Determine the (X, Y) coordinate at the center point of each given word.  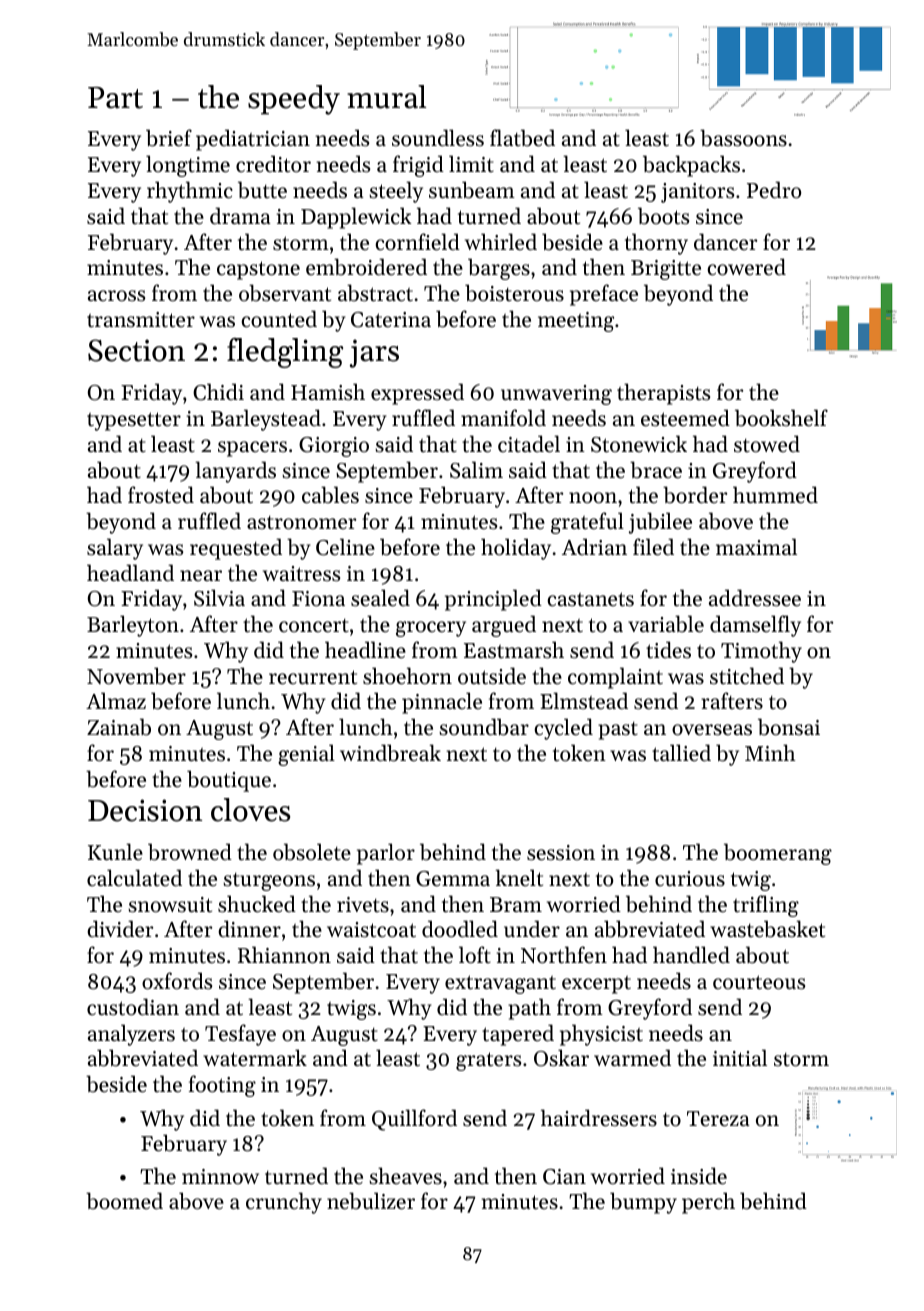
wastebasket (767, 929)
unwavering (556, 395)
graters (488, 1061)
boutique (229, 781)
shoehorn (407, 676)
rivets (363, 905)
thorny (656, 244)
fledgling (285, 353)
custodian (133, 1007)
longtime (188, 166)
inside (699, 1176)
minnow (220, 1177)
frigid (418, 166)
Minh (770, 752)
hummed (775, 495)
